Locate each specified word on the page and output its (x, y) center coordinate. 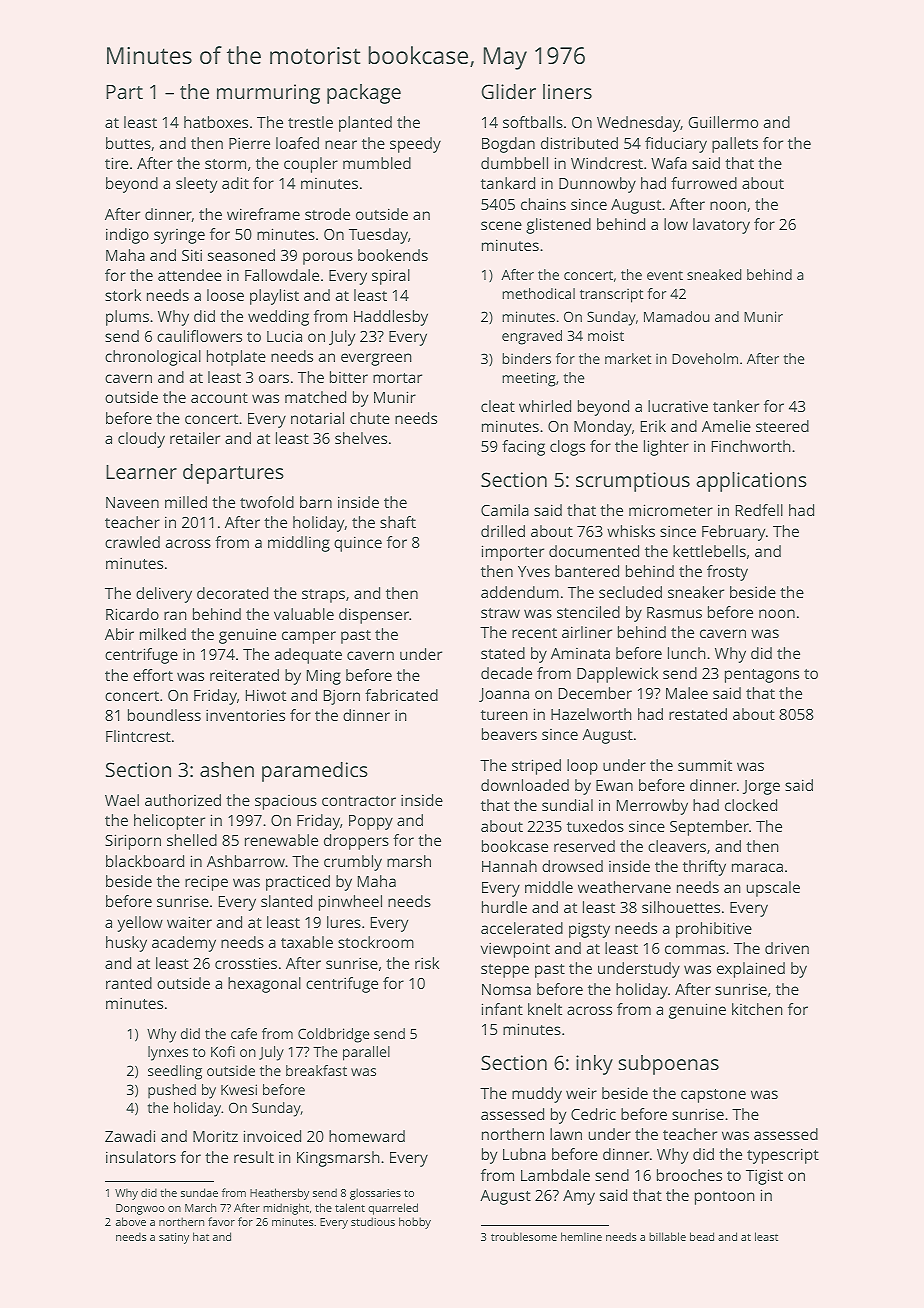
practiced (298, 883)
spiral (391, 277)
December (595, 693)
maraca (757, 867)
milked (163, 634)
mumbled (377, 163)
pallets (735, 145)
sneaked (714, 274)
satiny (174, 1238)
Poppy (371, 822)
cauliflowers (199, 336)
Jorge (761, 787)
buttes (128, 143)
